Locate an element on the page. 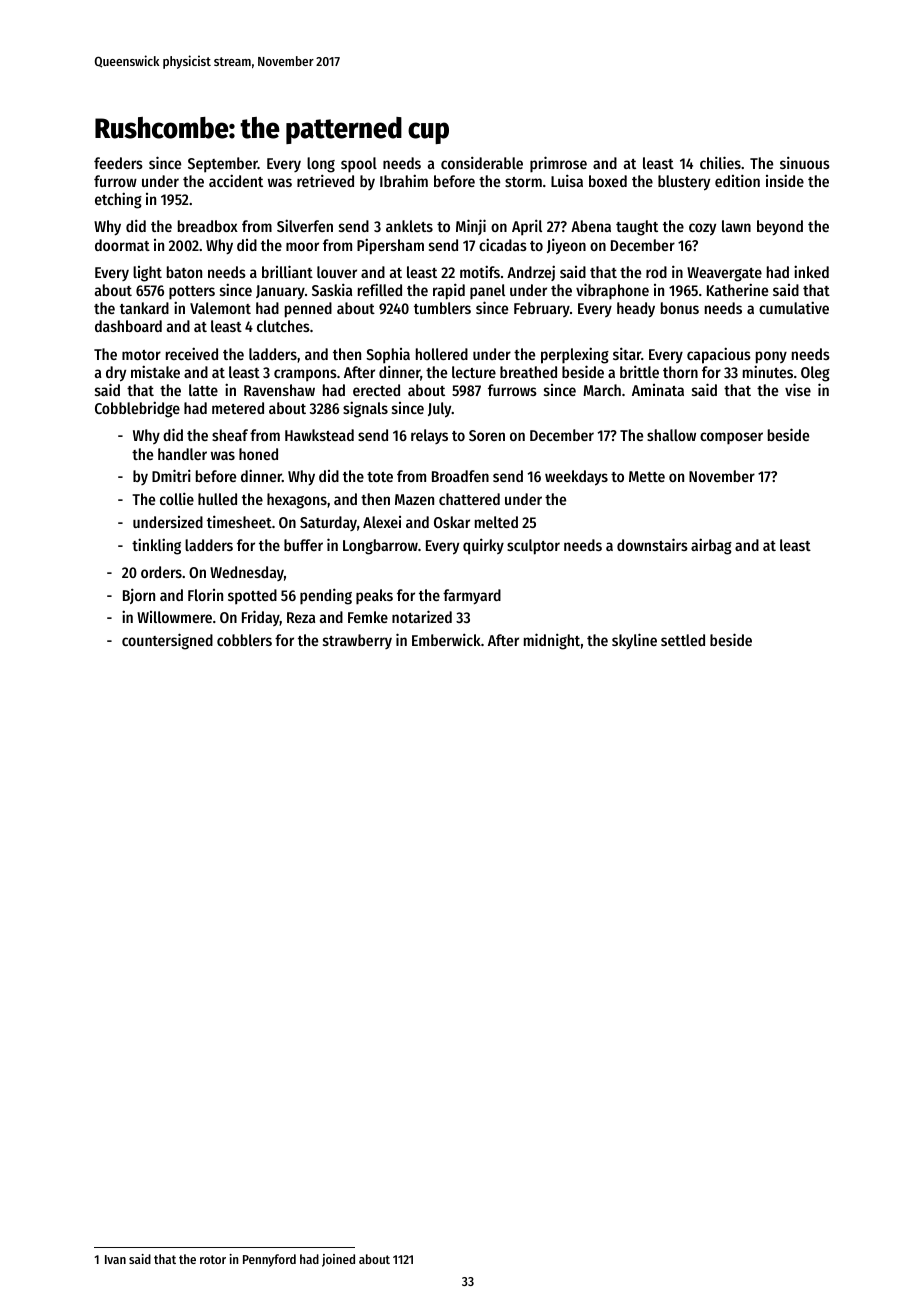 Image resolution: width=924 pixels, height=1308 pixels. joined is located at coordinates (338, 1260).
